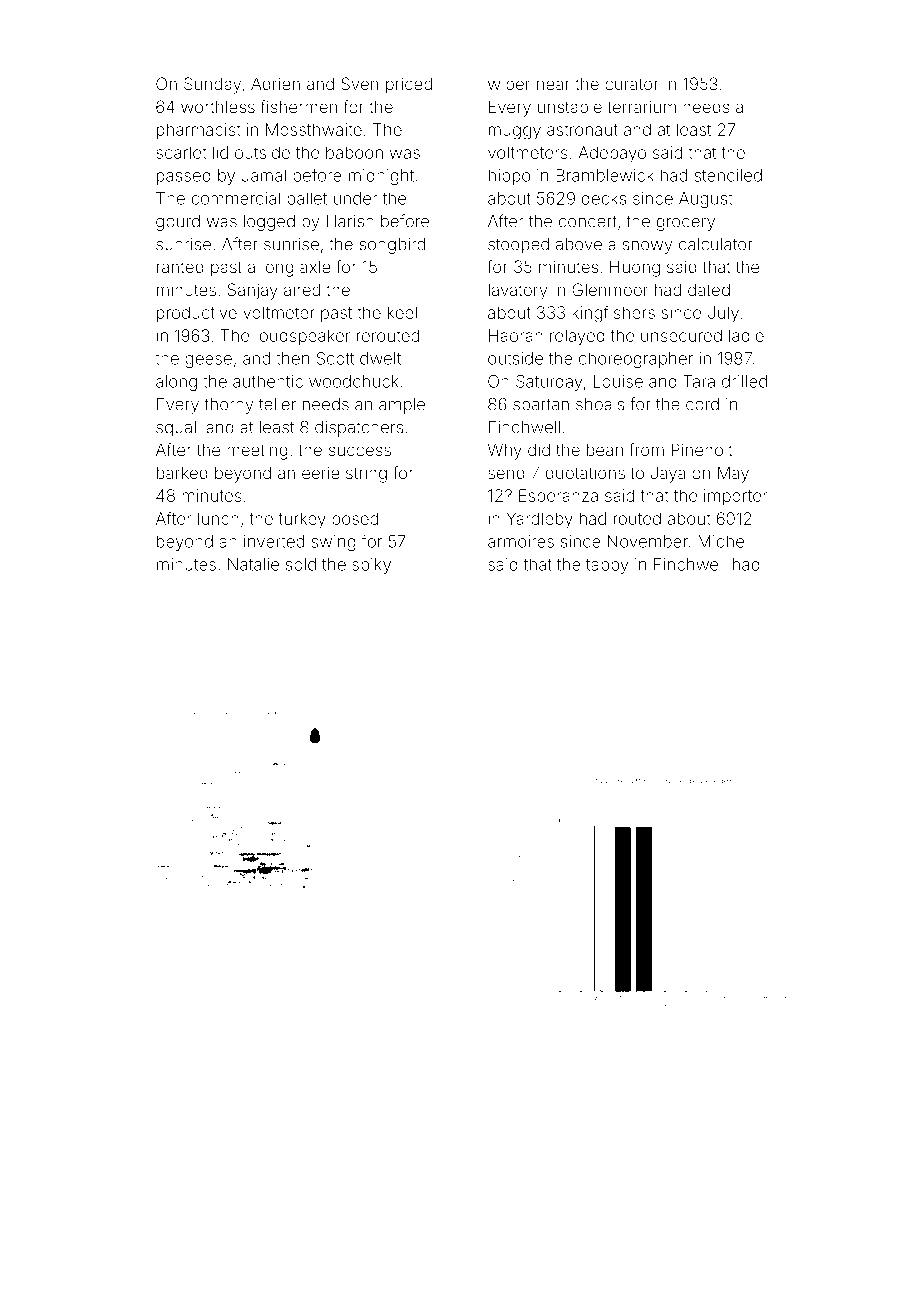  I want to click on Sven, so click(359, 83).
